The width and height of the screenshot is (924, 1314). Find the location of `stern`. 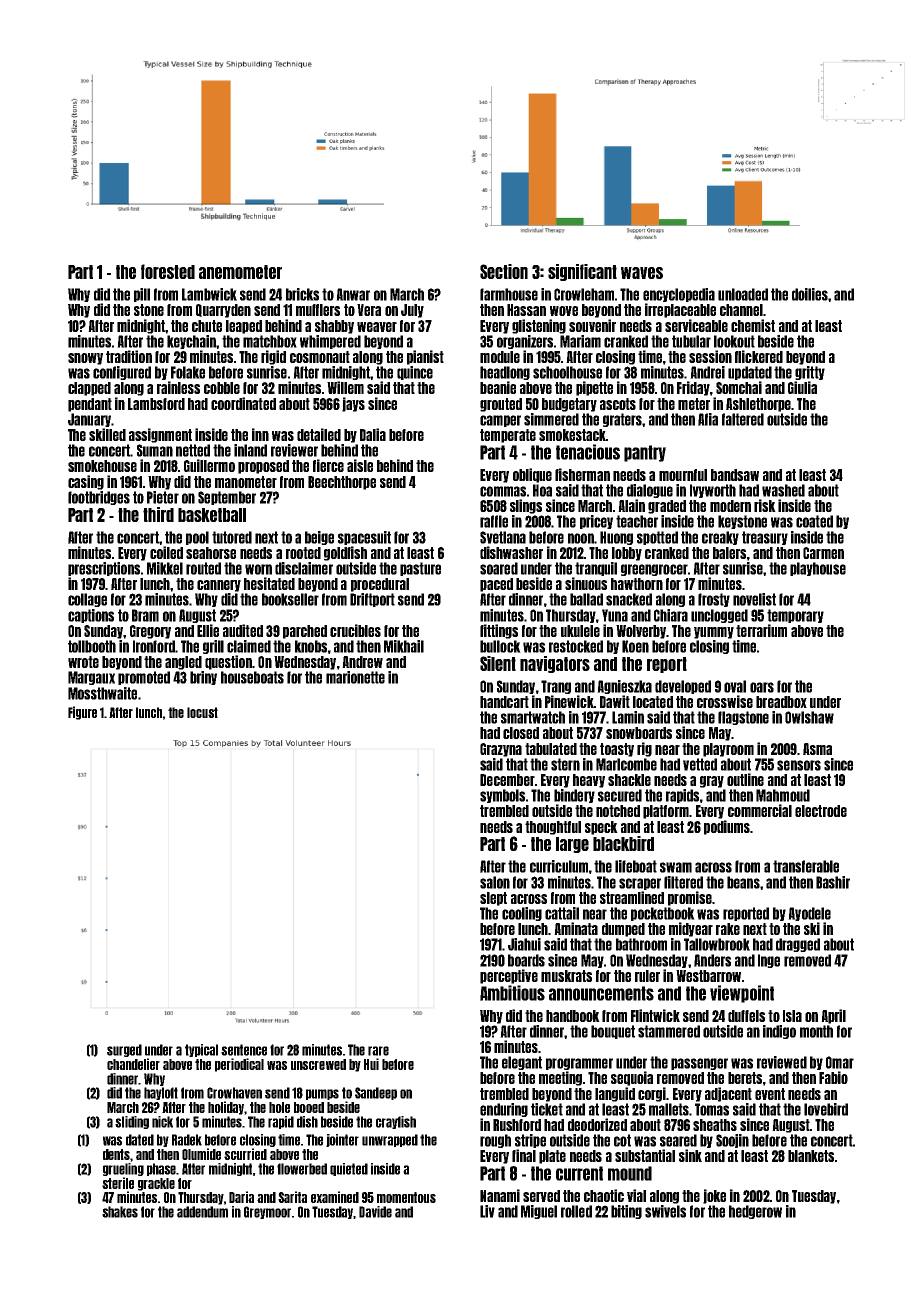

stern is located at coordinates (565, 764).
